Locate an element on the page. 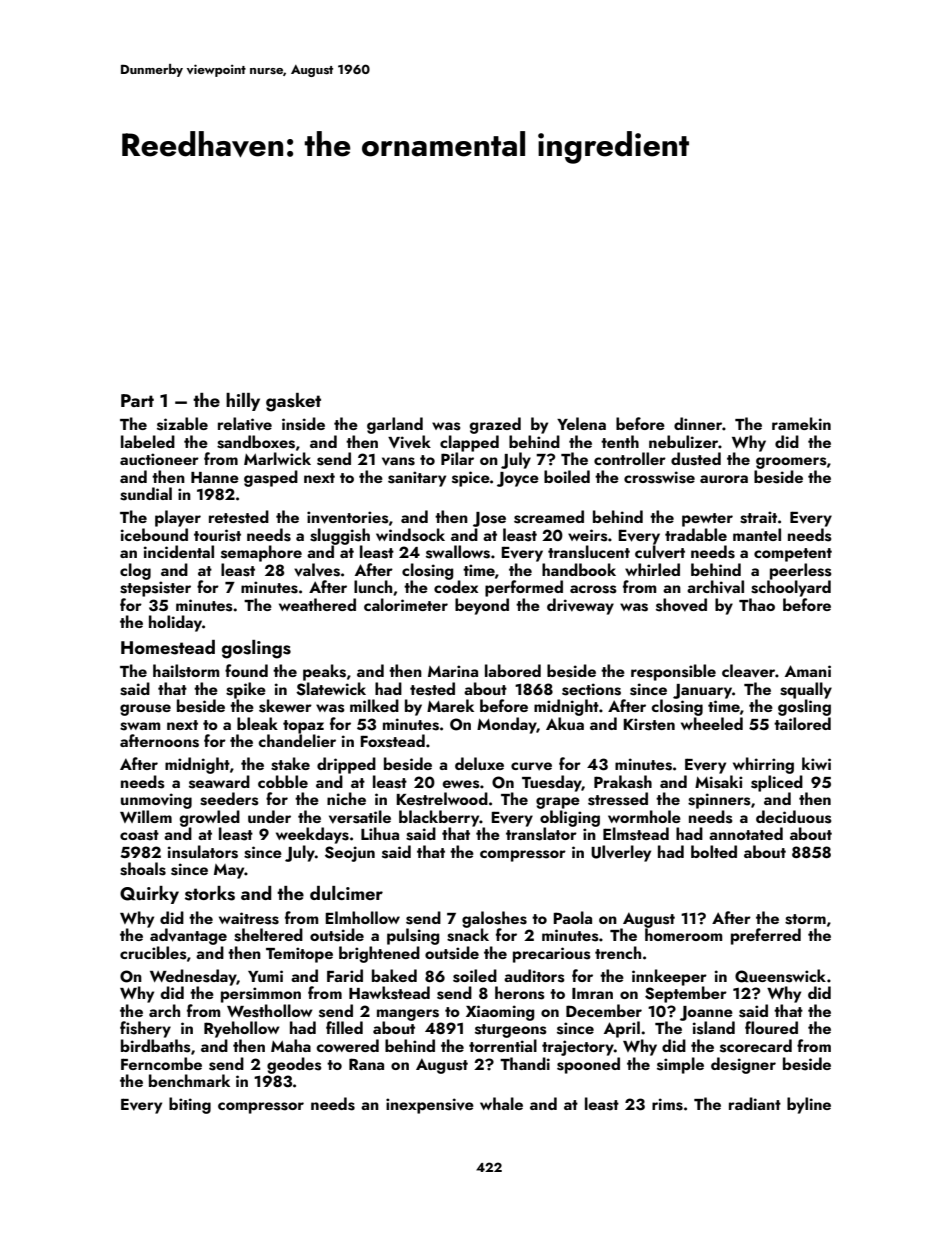 This page has height=1233, width=952. stepsister is located at coordinates (155, 589).
